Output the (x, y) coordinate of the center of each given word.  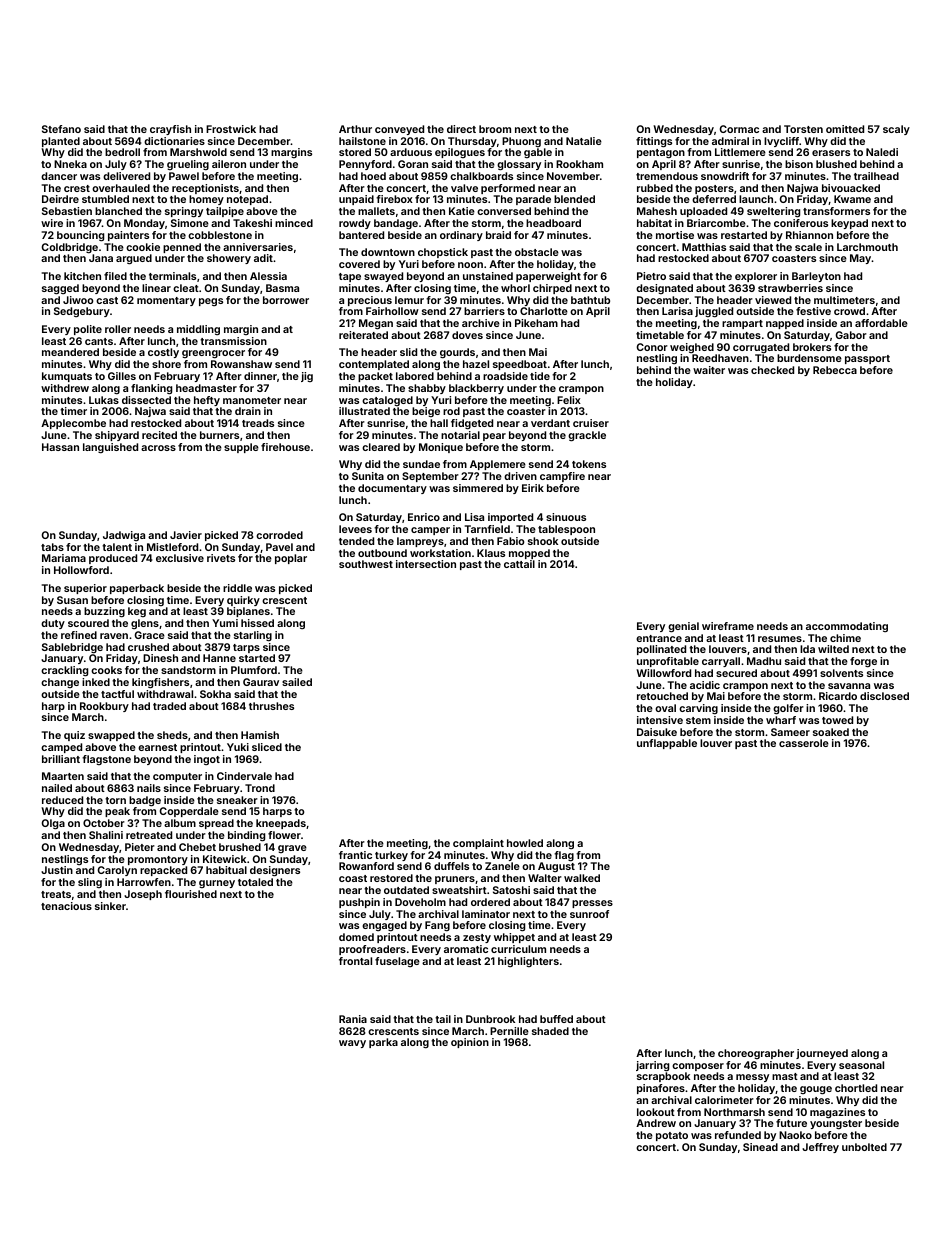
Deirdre (60, 199)
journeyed (822, 1054)
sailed (297, 682)
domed (356, 937)
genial (683, 627)
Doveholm (420, 902)
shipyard (117, 436)
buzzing (104, 612)
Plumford (254, 670)
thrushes (271, 706)
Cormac (739, 129)
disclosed (884, 696)
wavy (352, 1044)
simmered (478, 488)
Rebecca (835, 370)
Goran (413, 164)
